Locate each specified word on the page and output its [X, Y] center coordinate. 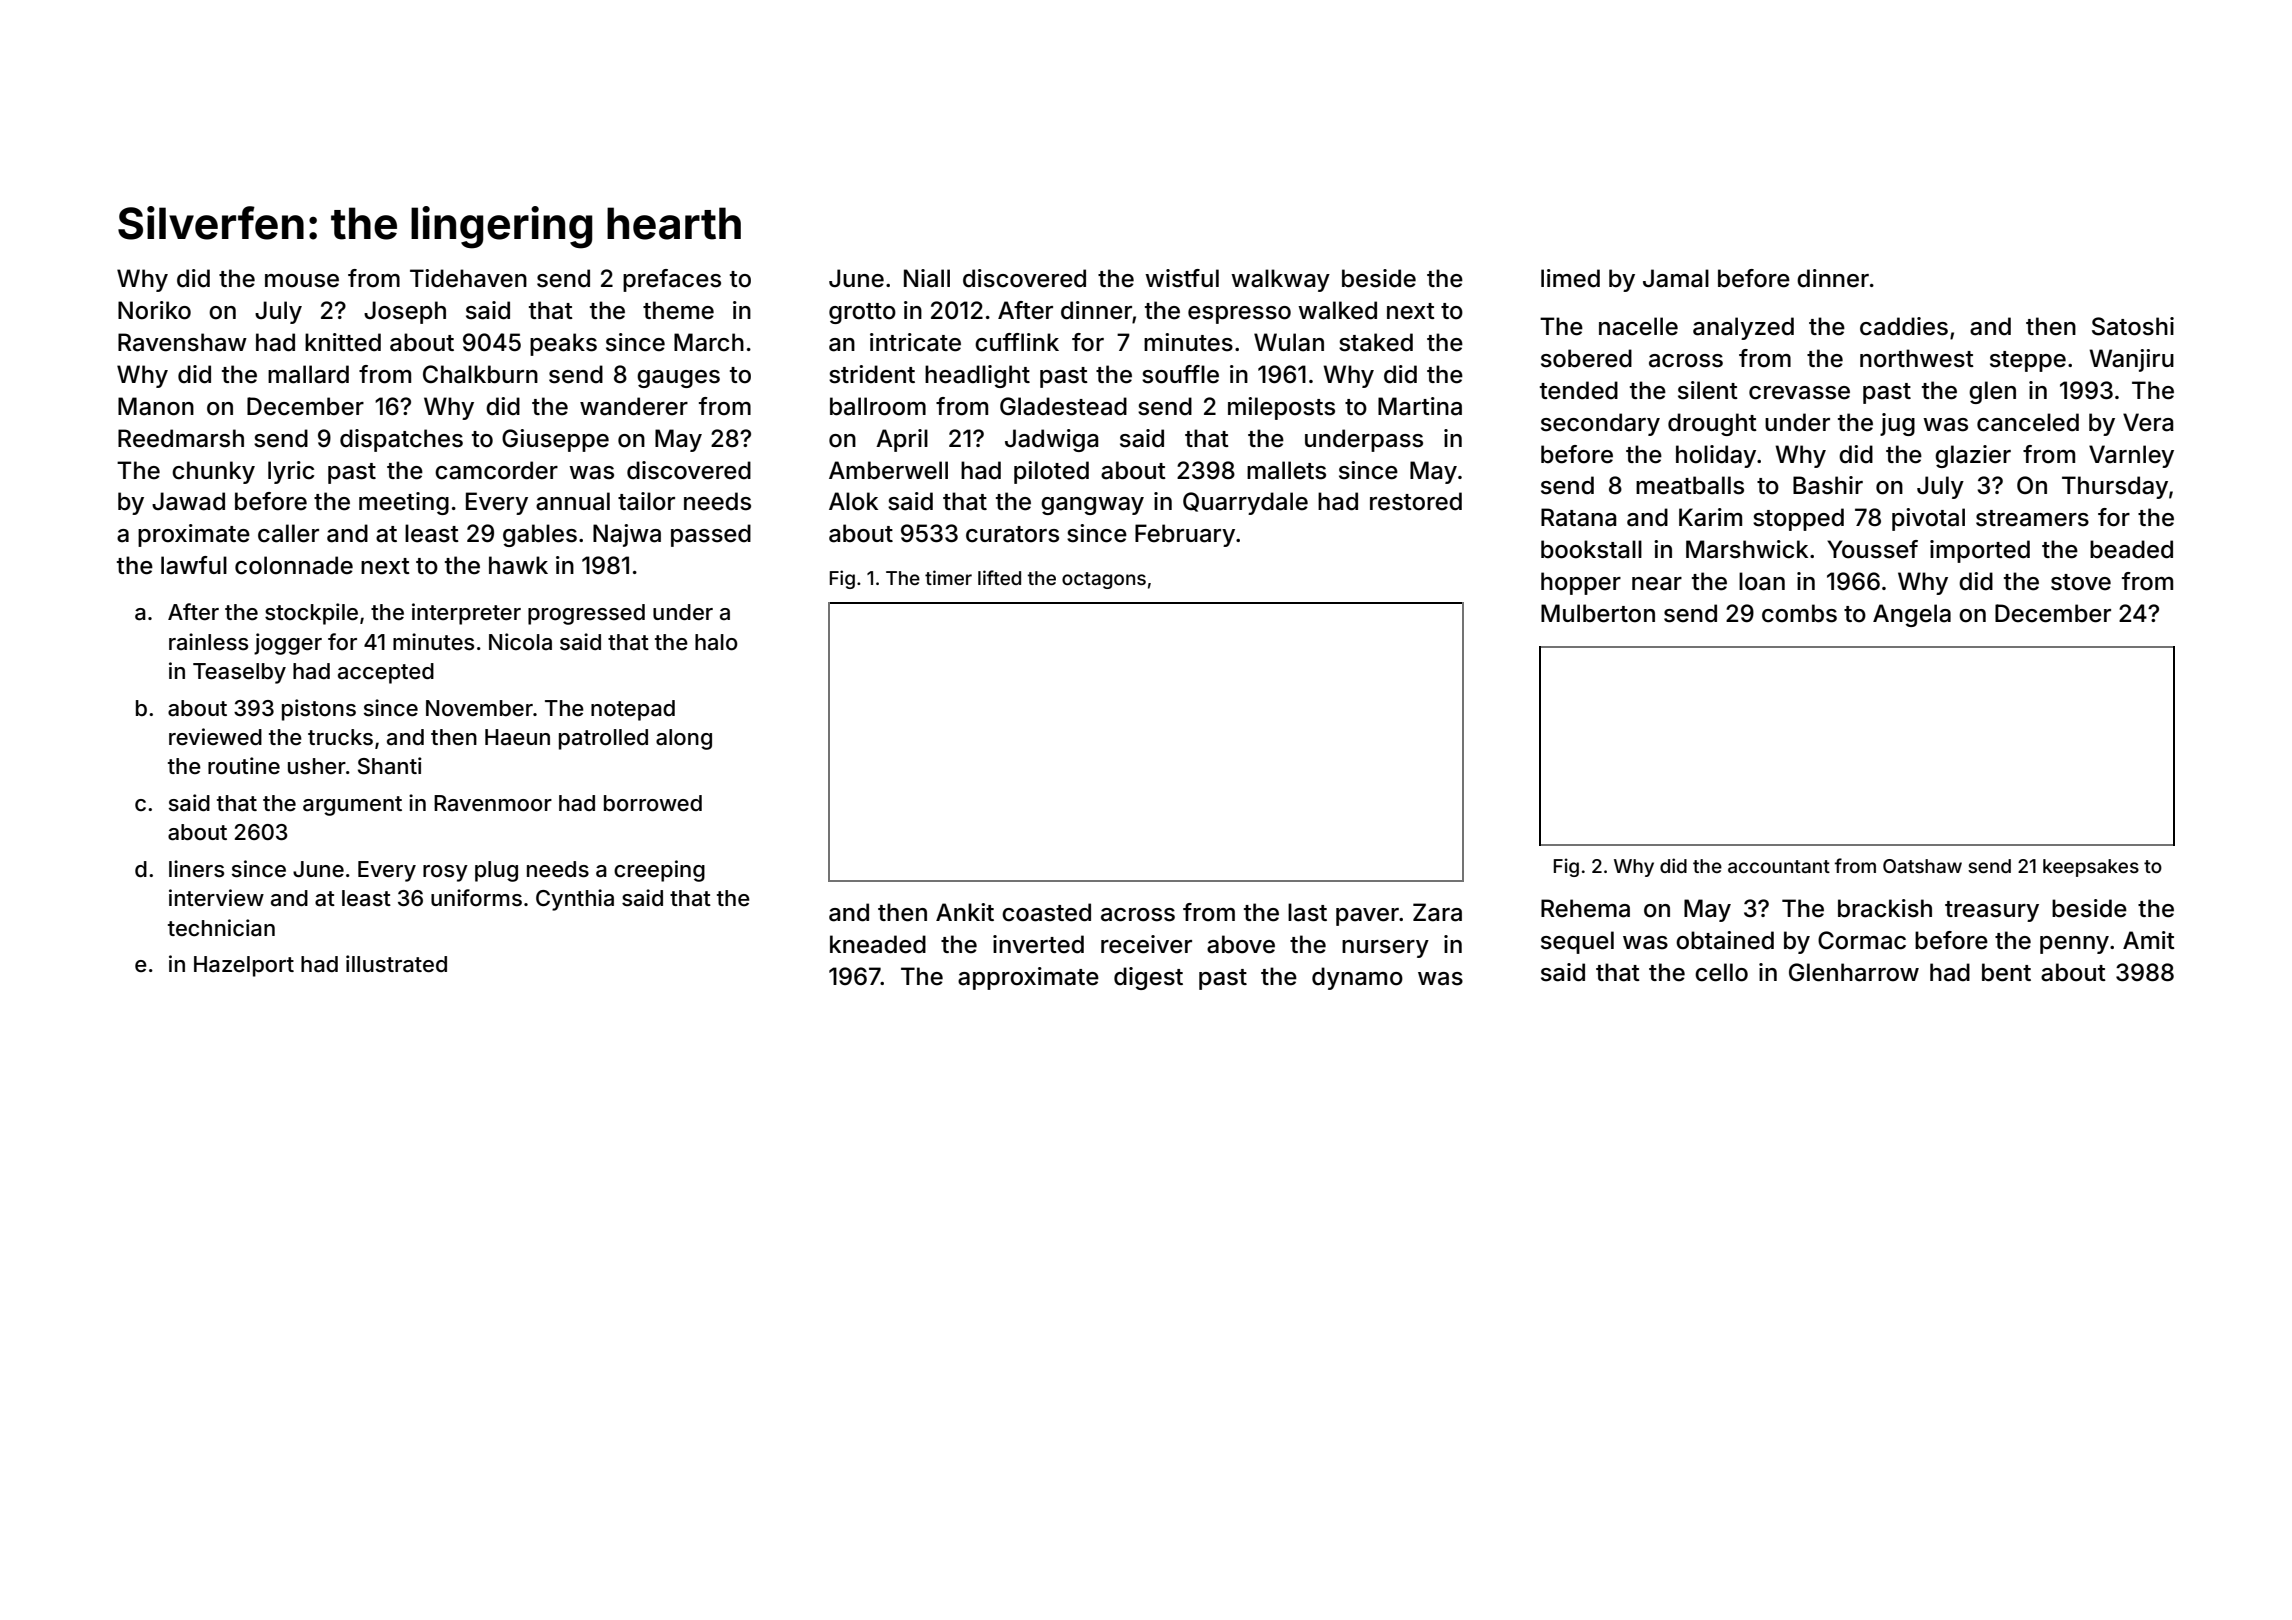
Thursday [2115, 487]
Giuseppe [555, 440]
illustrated [396, 964]
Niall [927, 278]
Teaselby [239, 673]
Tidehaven [468, 278]
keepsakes [2091, 868]
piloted [1051, 472]
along [684, 739]
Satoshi [2133, 326]
